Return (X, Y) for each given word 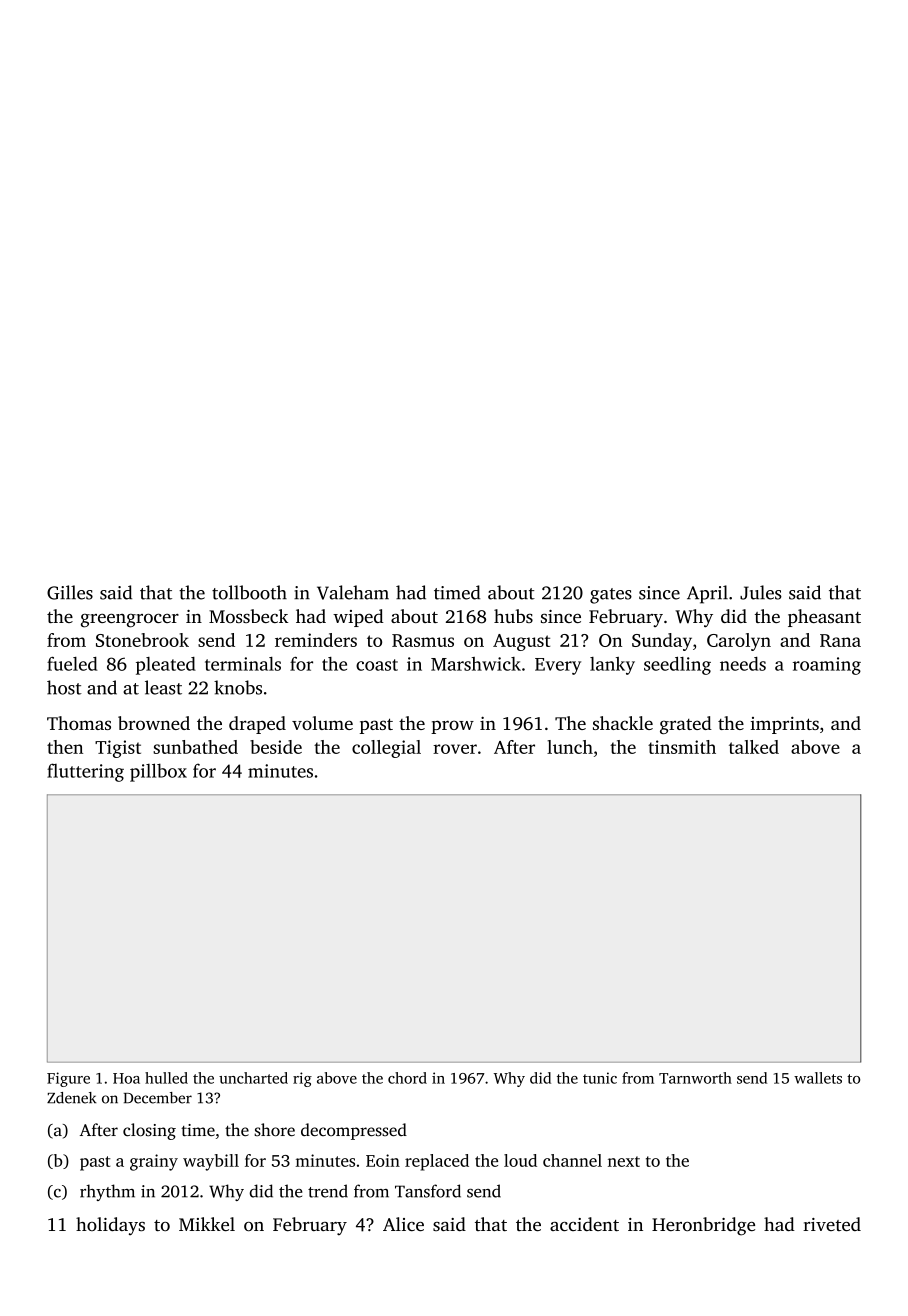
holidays (110, 1226)
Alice (403, 1224)
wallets (818, 1078)
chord (407, 1078)
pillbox (158, 772)
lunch (570, 747)
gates (611, 596)
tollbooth (249, 592)
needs (743, 664)
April (707, 594)
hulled (166, 1078)
